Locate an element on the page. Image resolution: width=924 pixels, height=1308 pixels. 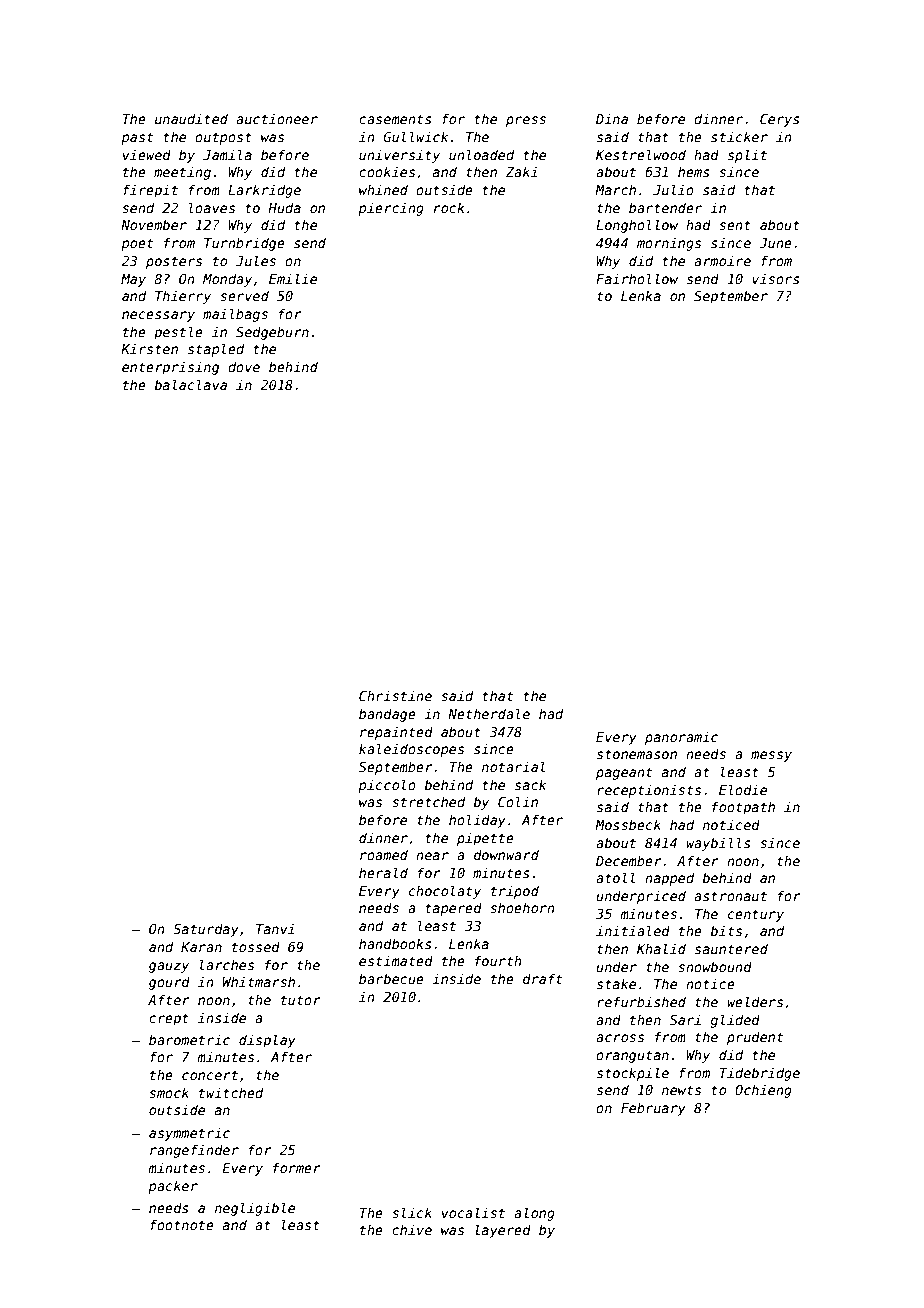
along is located at coordinates (534, 1214).
